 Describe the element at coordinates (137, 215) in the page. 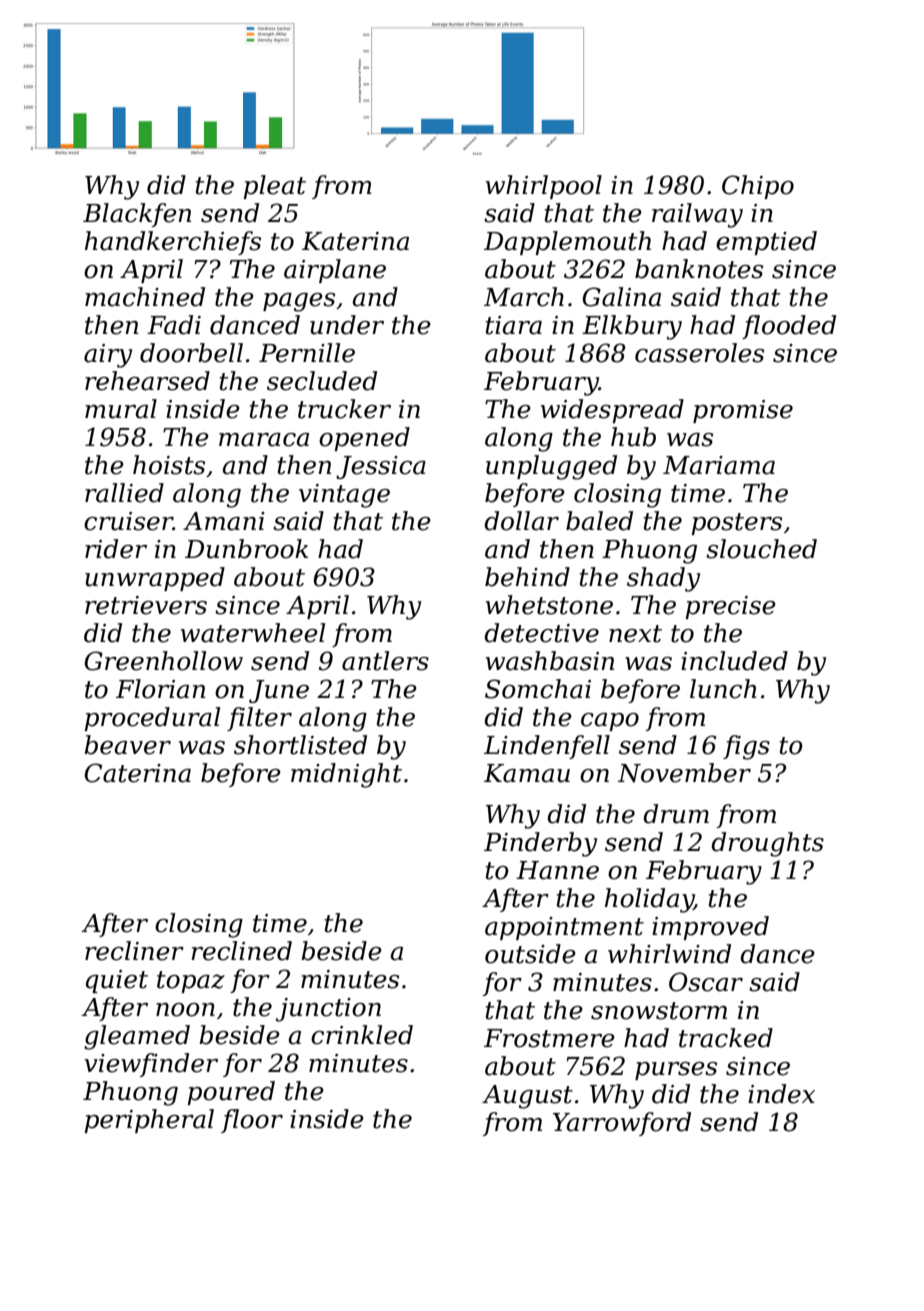

I see `Blackfen` at that location.
